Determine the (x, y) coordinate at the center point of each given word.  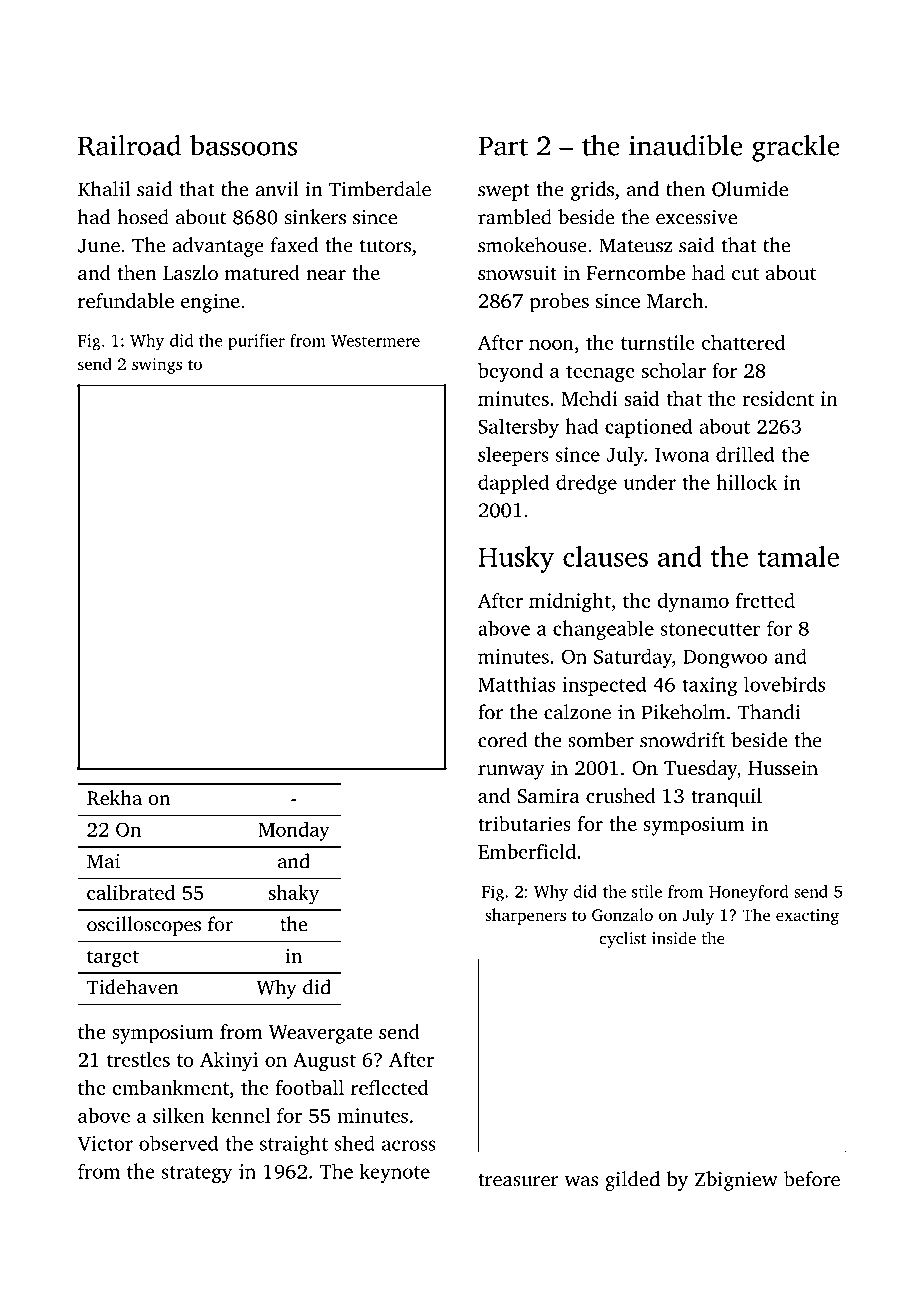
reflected (389, 1087)
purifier (256, 342)
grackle (796, 148)
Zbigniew (736, 1181)
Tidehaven (133, 987)
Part (503, 146)
